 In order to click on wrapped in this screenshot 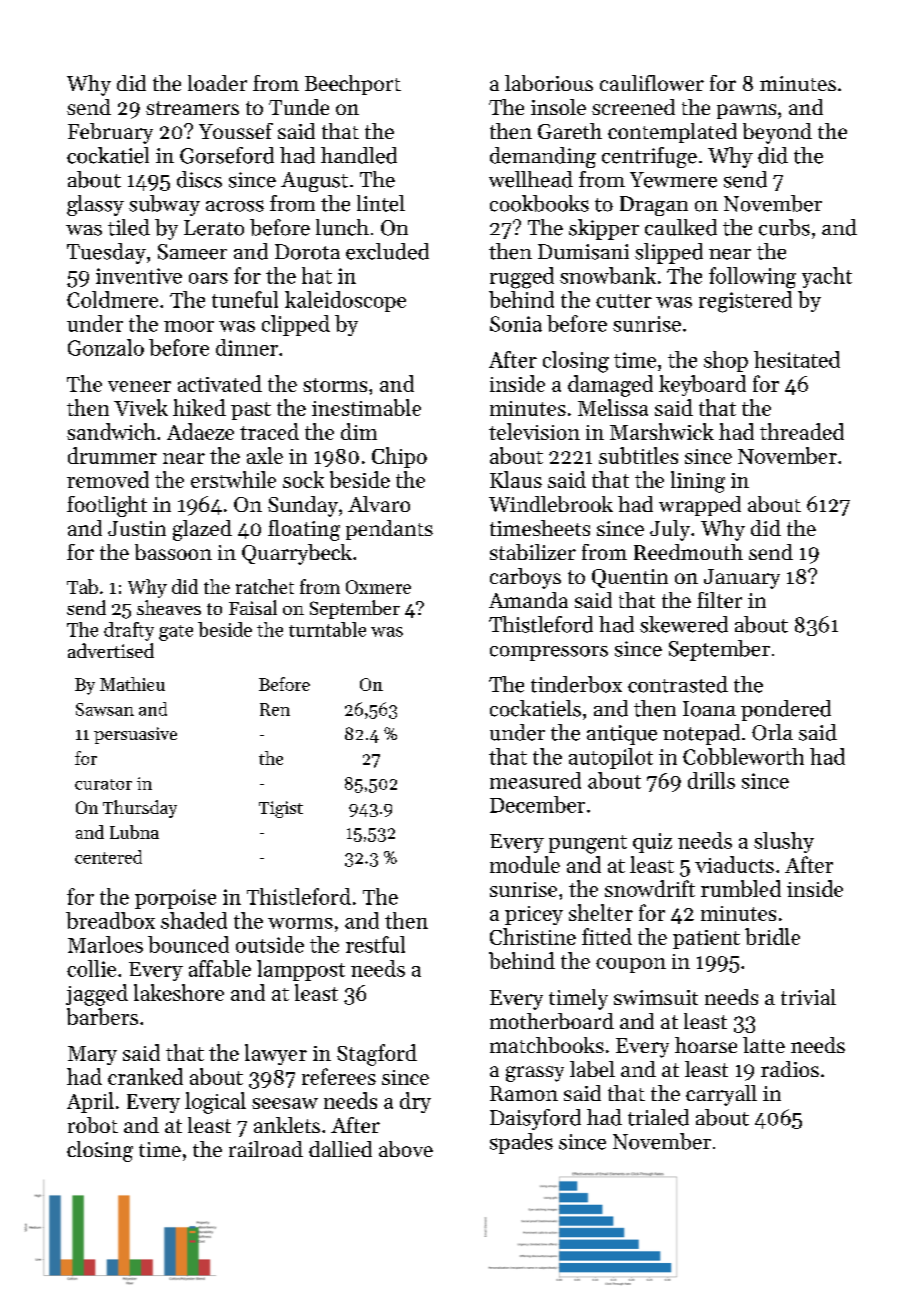, I will do `click(700, 506)`.
